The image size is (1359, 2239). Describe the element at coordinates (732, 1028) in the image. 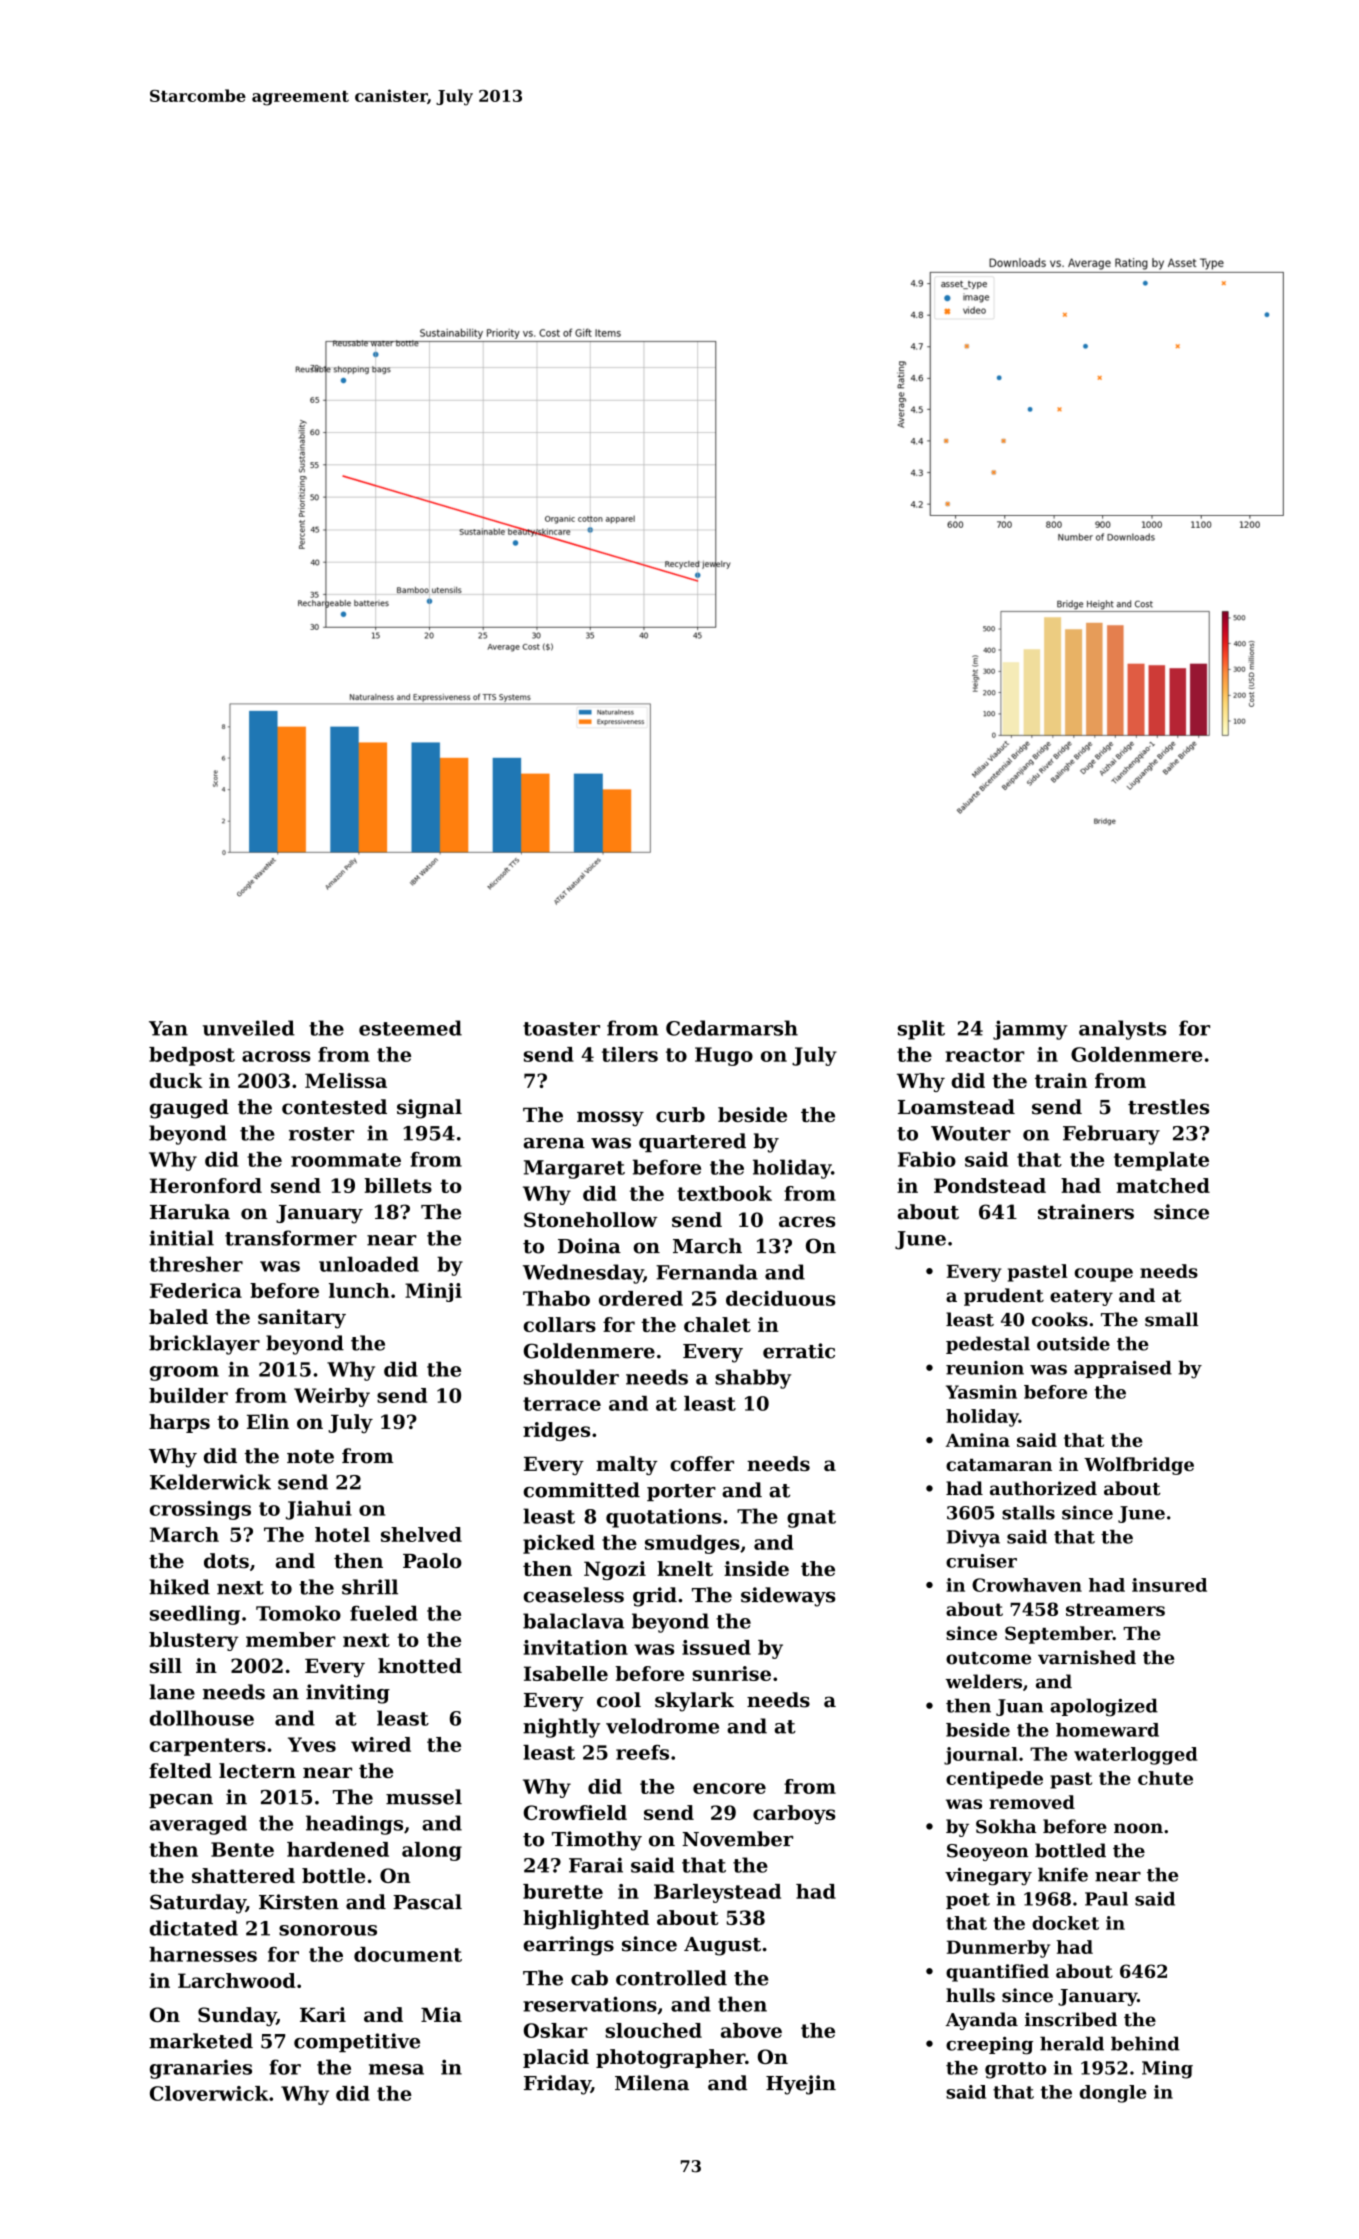

I see `Cedarmarsh` at that location.
